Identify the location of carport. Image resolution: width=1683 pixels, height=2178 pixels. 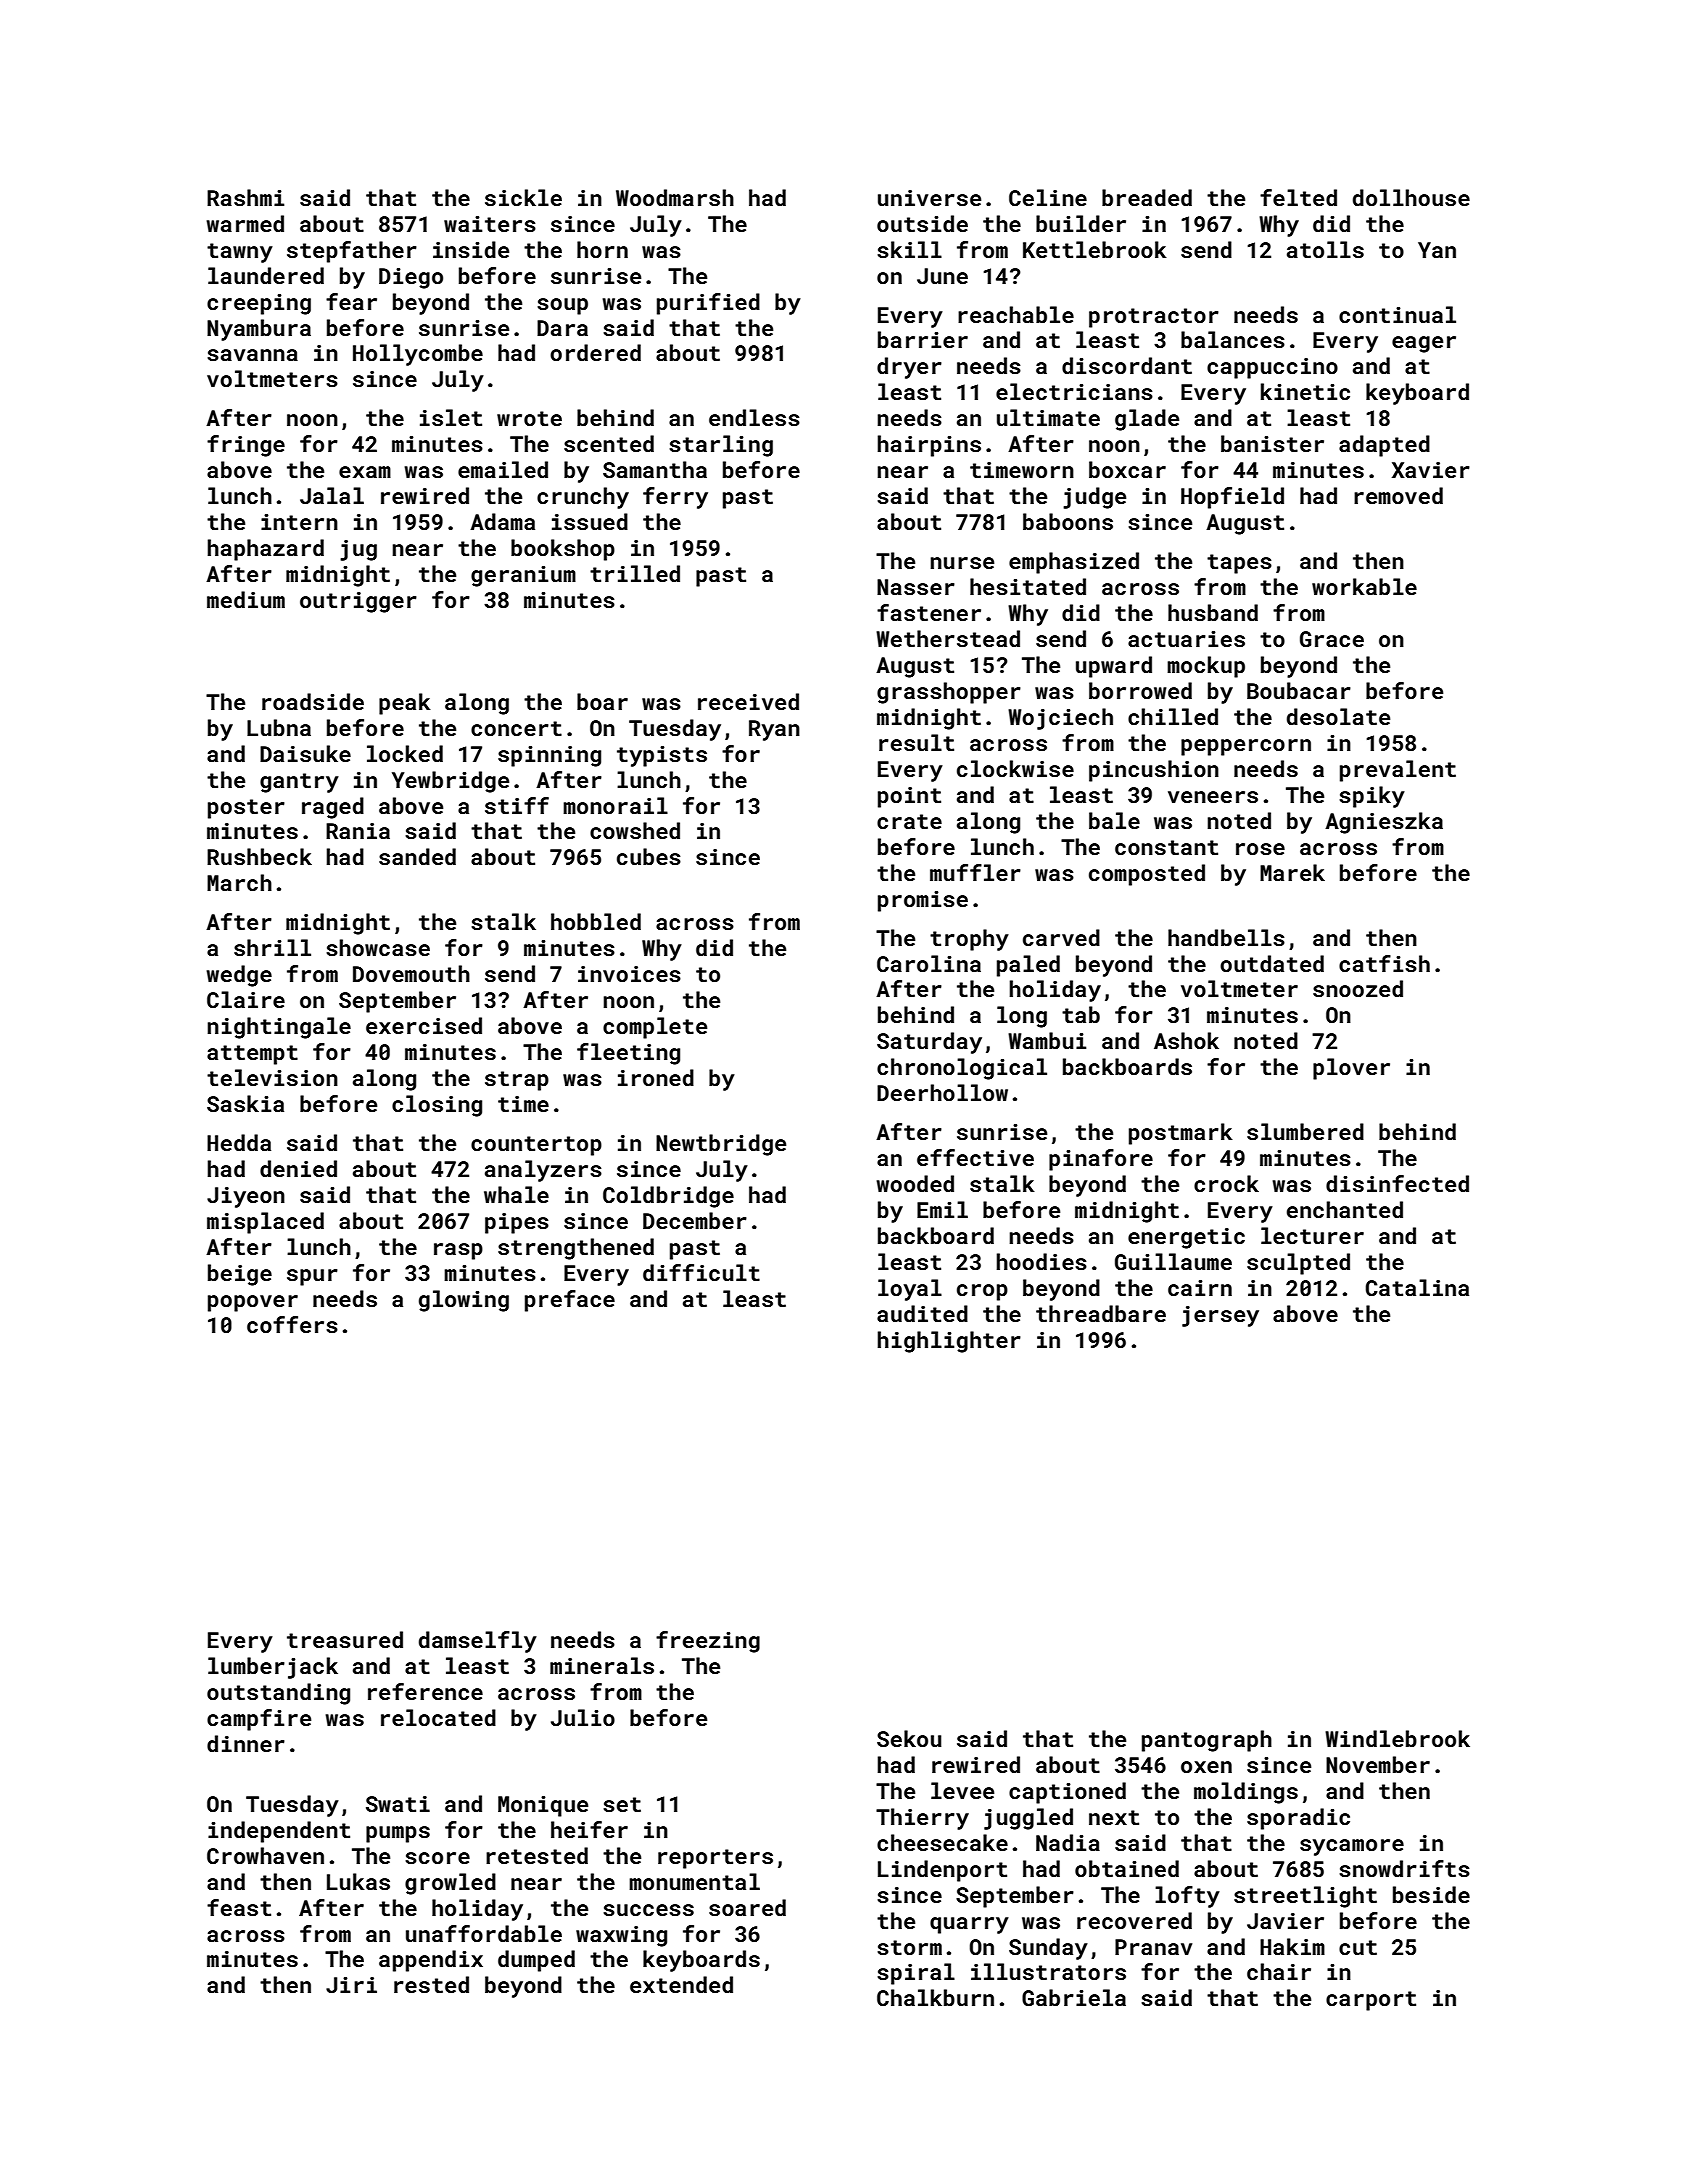
(1371, 2001).
